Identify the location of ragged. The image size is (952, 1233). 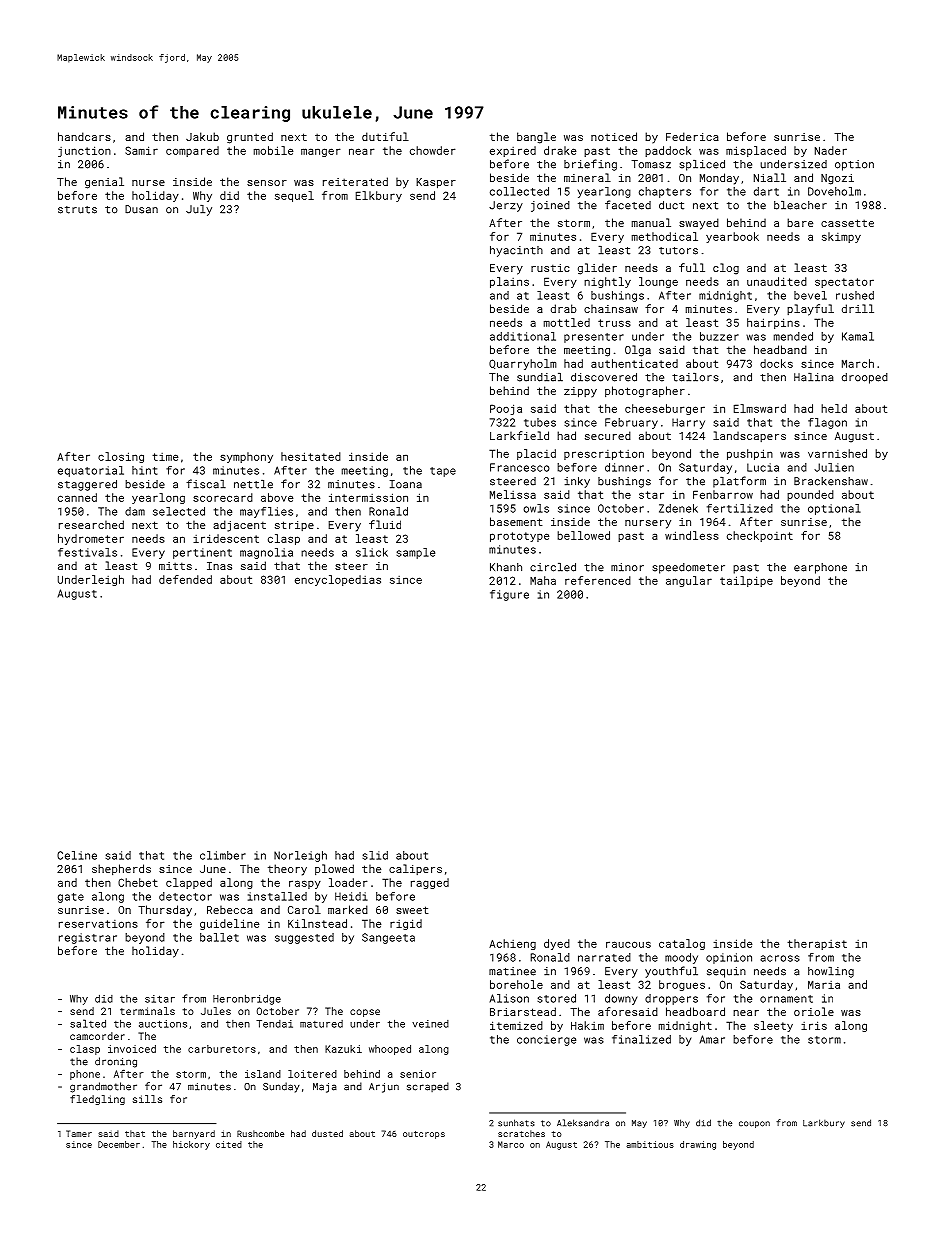
(430, 883).
